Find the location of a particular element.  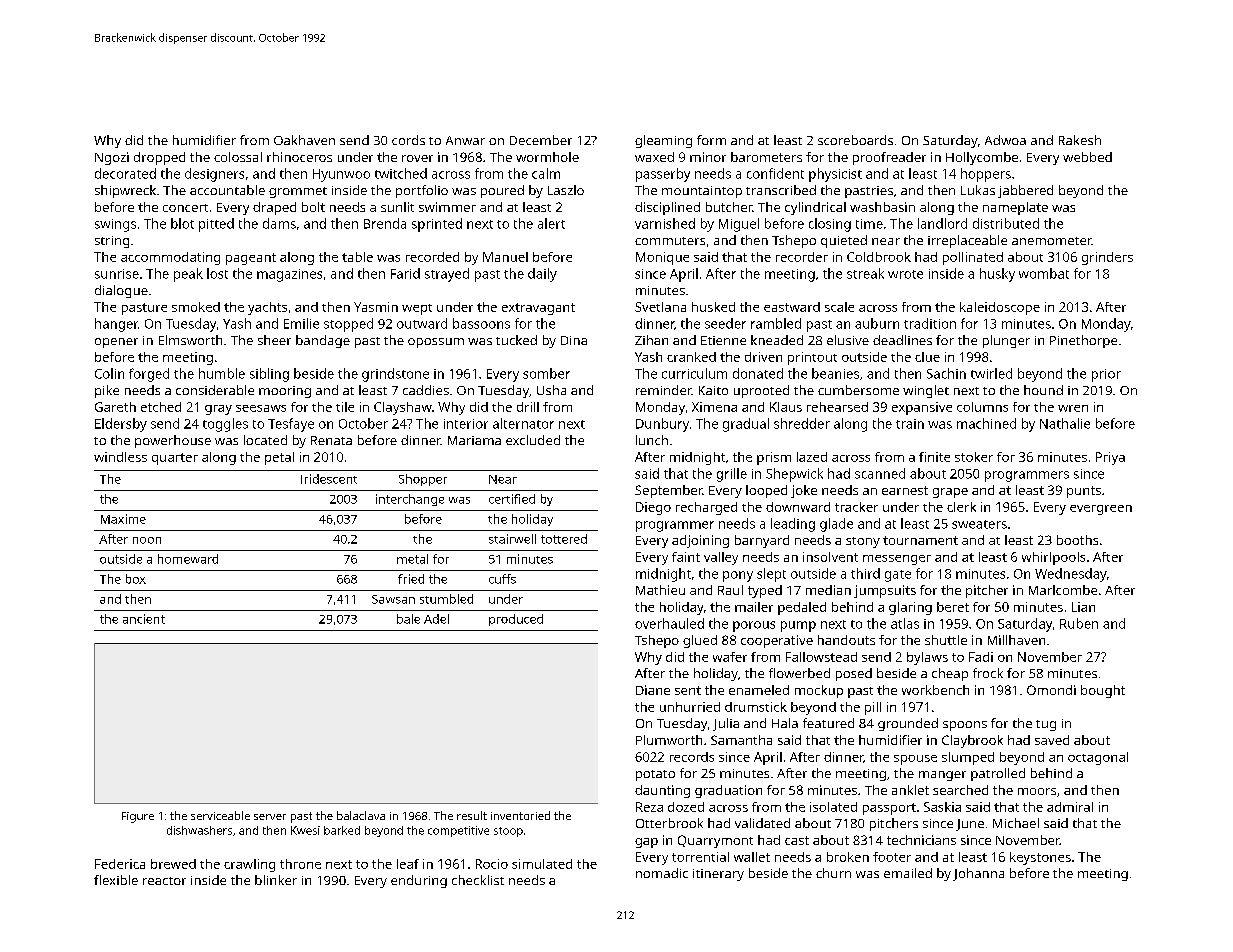

saved is located at coordinates (1052, 740).
